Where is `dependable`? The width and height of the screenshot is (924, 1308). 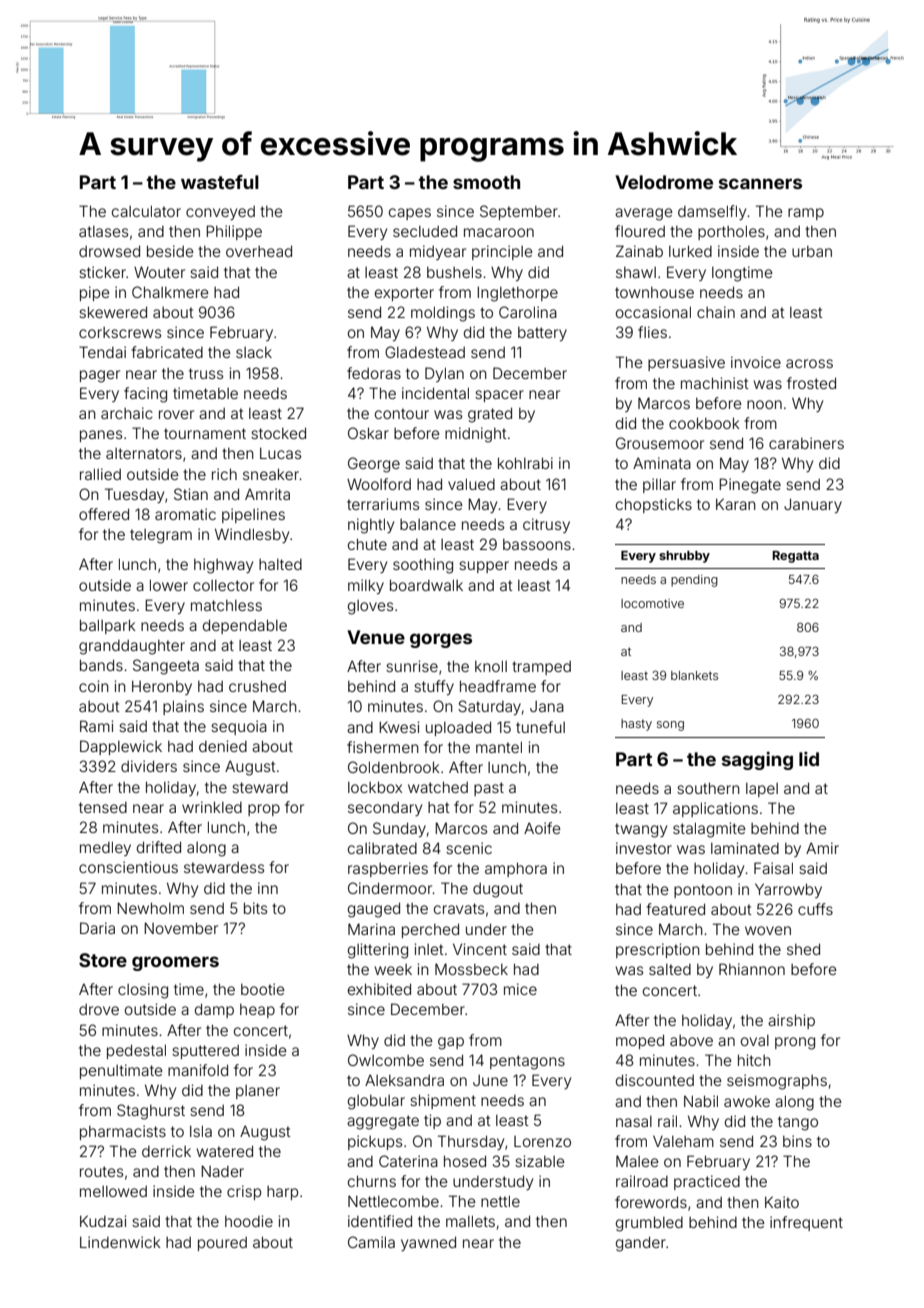 dependable is located at coordinates (245, 626).
